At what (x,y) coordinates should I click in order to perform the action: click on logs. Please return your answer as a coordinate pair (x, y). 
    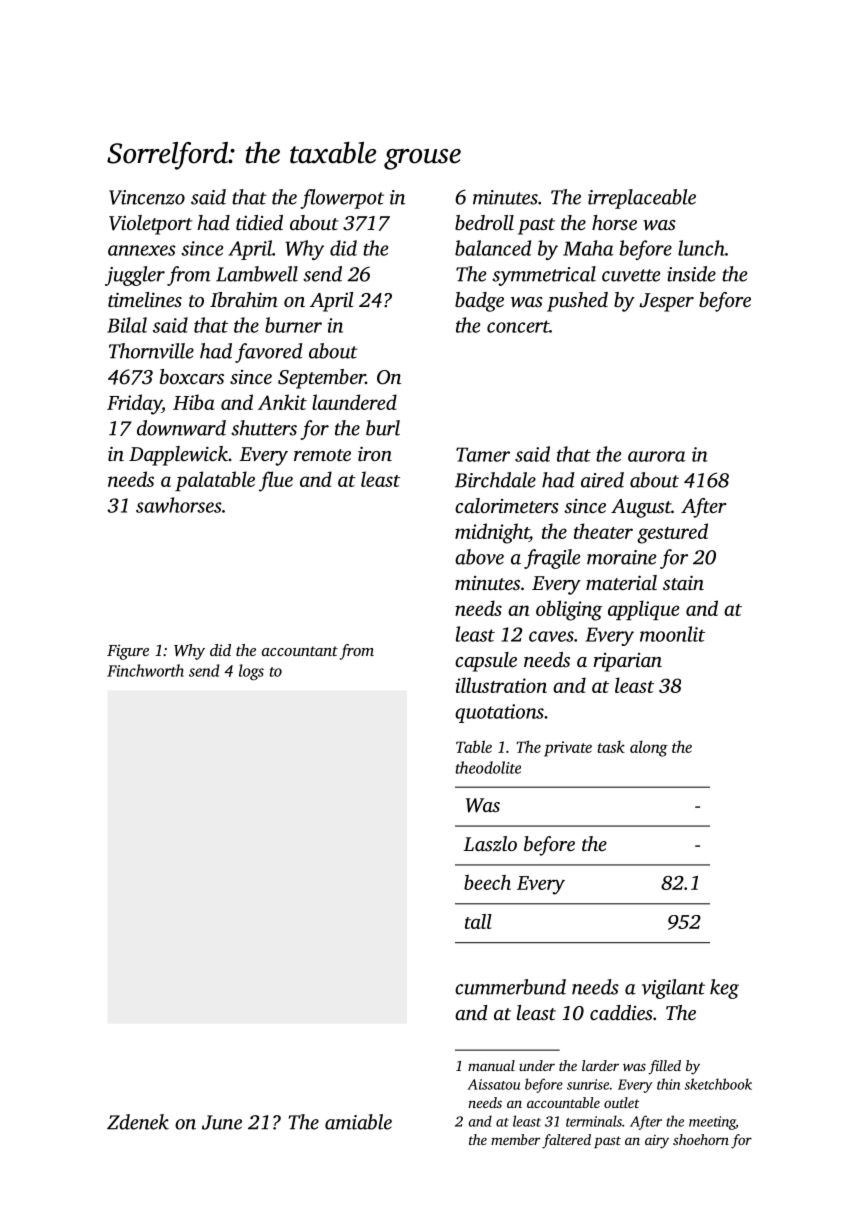
    Looking at the image, I should click on (251, 672).
